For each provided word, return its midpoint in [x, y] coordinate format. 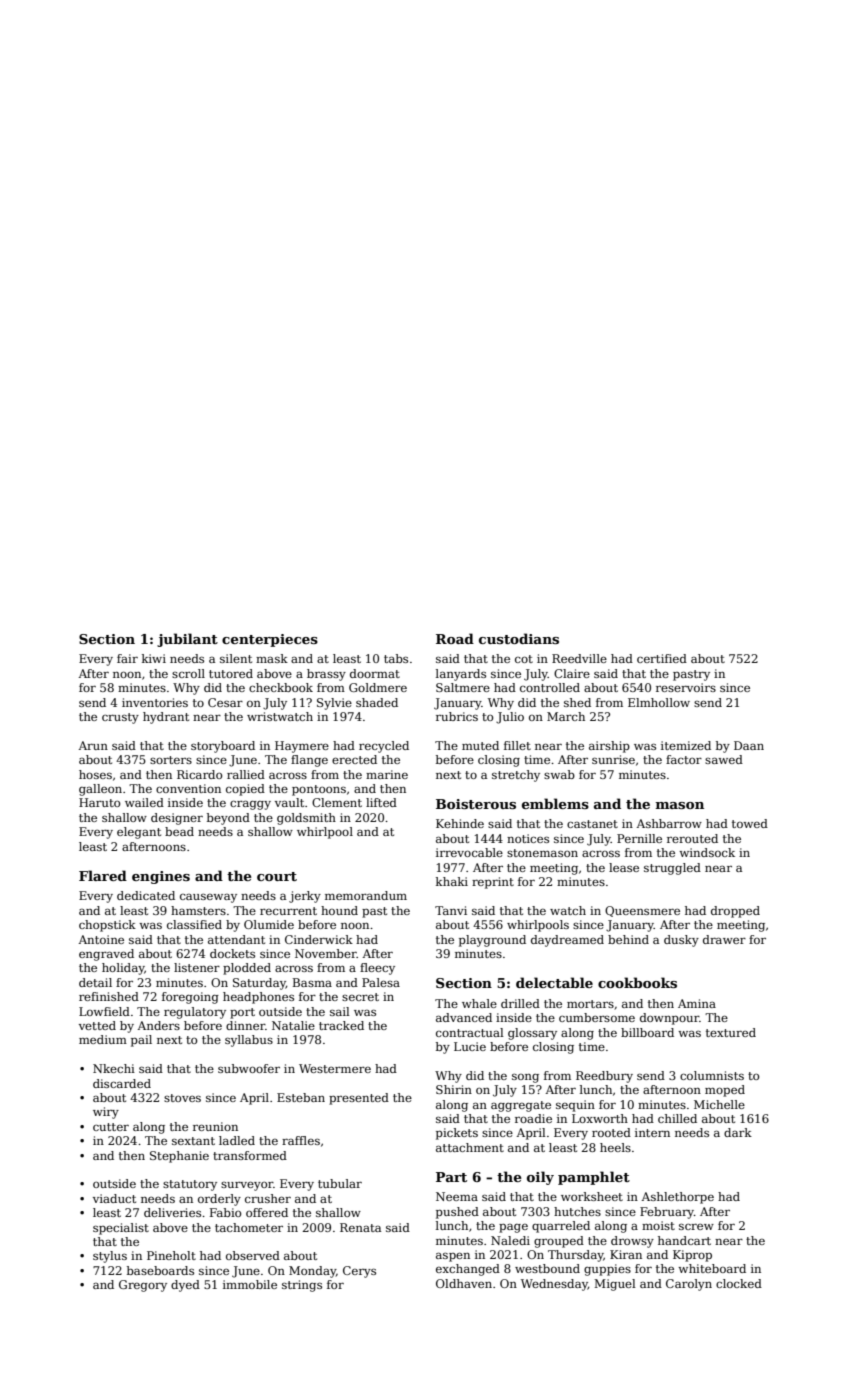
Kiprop [692, 1256]
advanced [464, 1017]
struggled [672, 869]
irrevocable [469, 852]
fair [127, 658]
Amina [697, 1003]
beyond [228, 819]
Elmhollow [659, 702]
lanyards [461, 675]
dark [738, 1132]
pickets [457, 1134]
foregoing [190, 998]
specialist [121, 1229]
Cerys [359, 1272]
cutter [111, 1127]
